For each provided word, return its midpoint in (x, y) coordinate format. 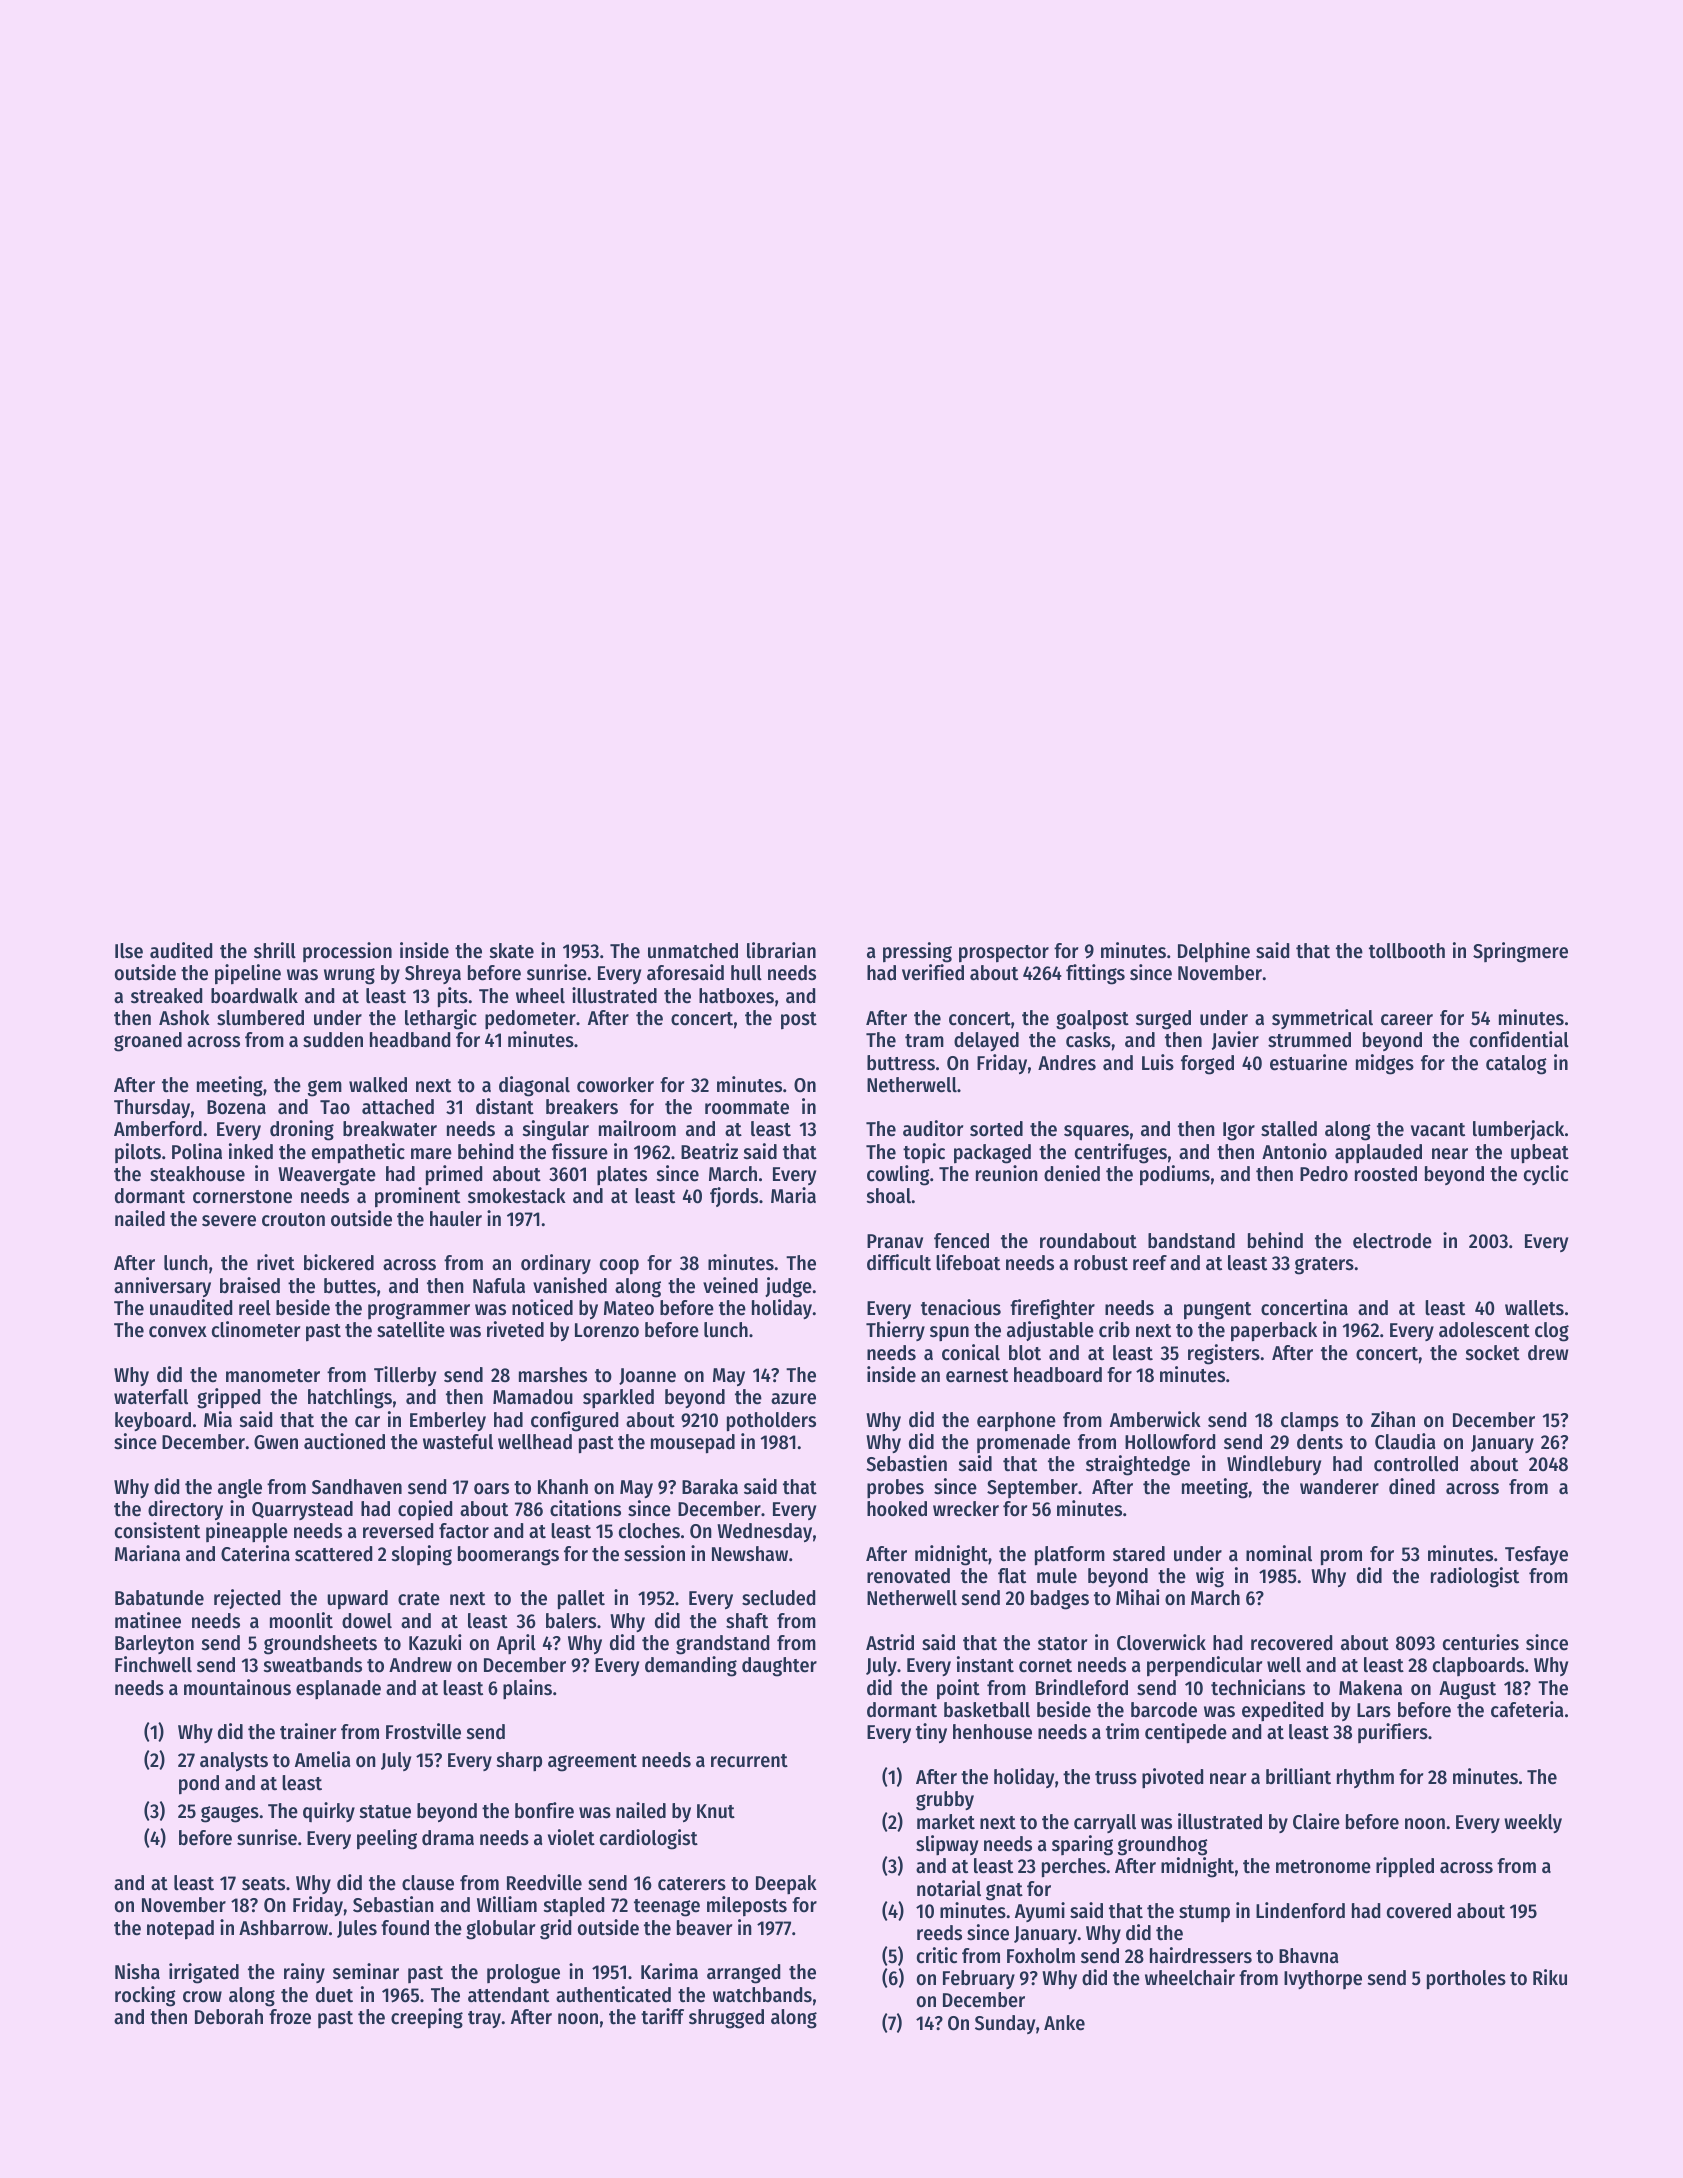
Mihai (1138, 1597)
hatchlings (350, 1398)
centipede (1186, 1733)
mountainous (237, 1687)
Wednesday (764, 1532)
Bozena (236, 1107)
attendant (508, 1995)
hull (746, 973)
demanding (691, 1666)
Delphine (1214, 952)
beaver (704, 1928)
